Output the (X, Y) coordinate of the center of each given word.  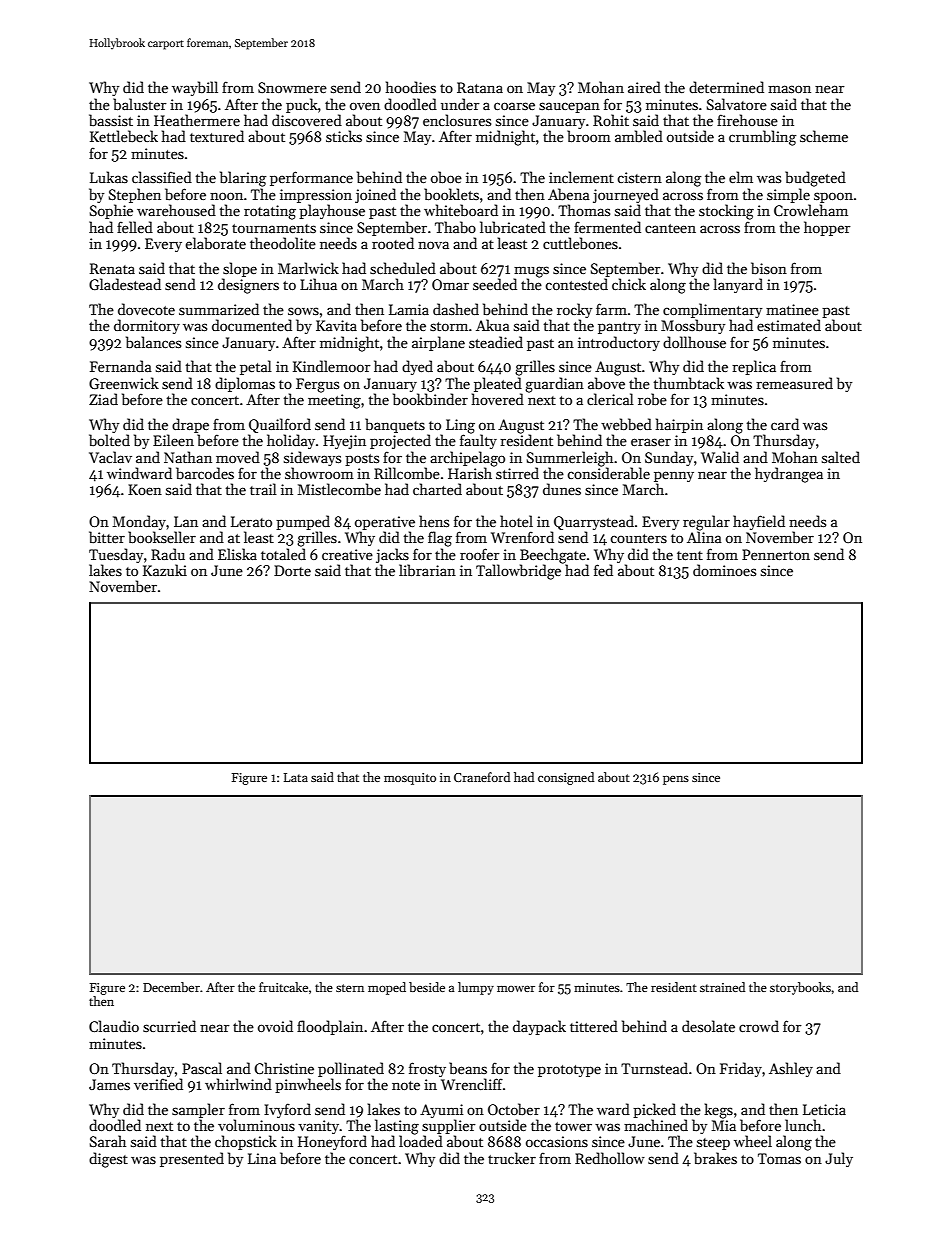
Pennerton (776, 554)
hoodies (411, 87)
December (171, 987)
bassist (111, 120)
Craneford (482, 777)
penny (674, 476)
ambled (639, 136)
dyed (417, 367)
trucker (512, 1158)
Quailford (280, 425)
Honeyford (332, 1142)
